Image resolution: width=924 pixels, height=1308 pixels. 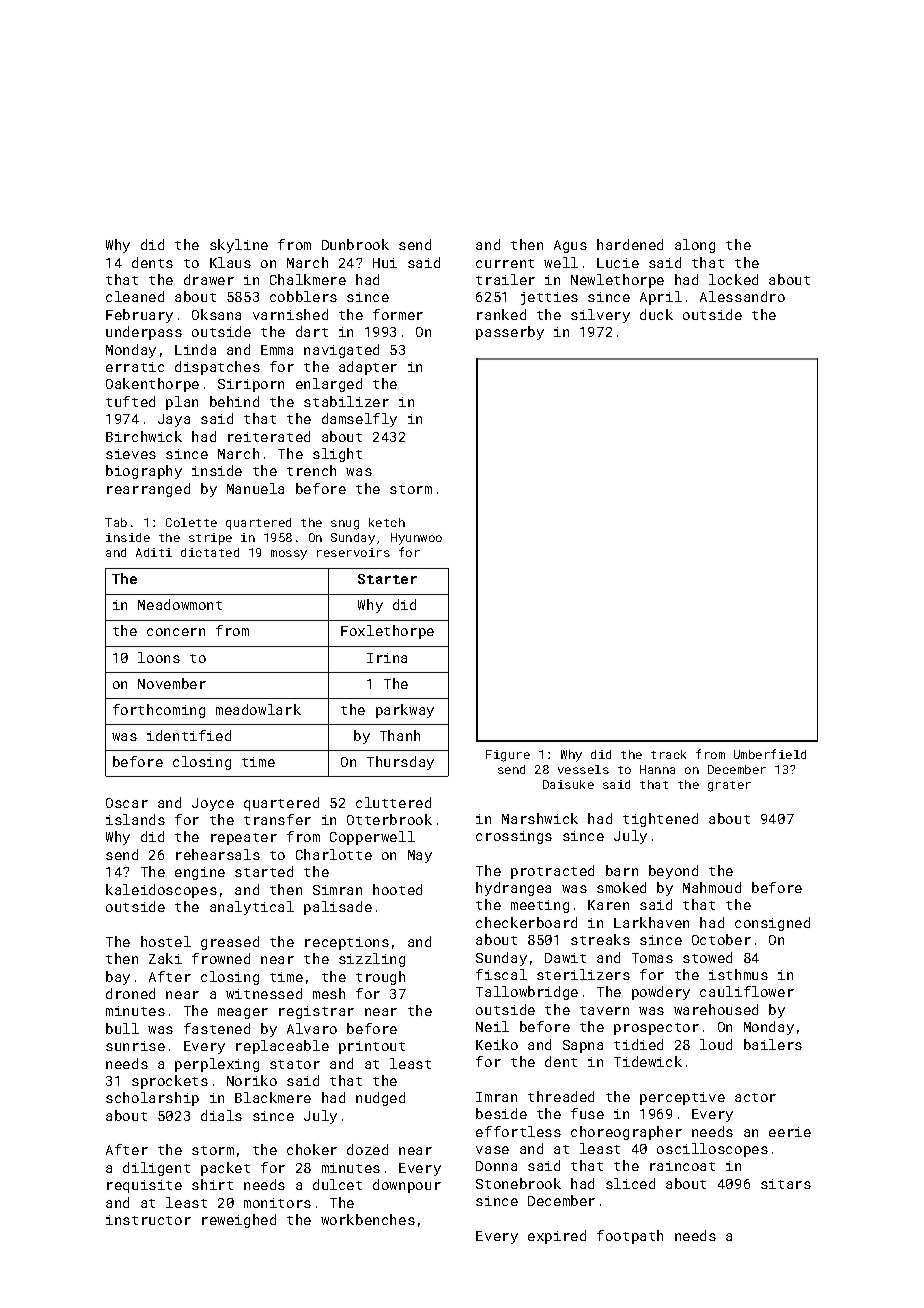 I want to click on February, so click(x=139, y=316).
